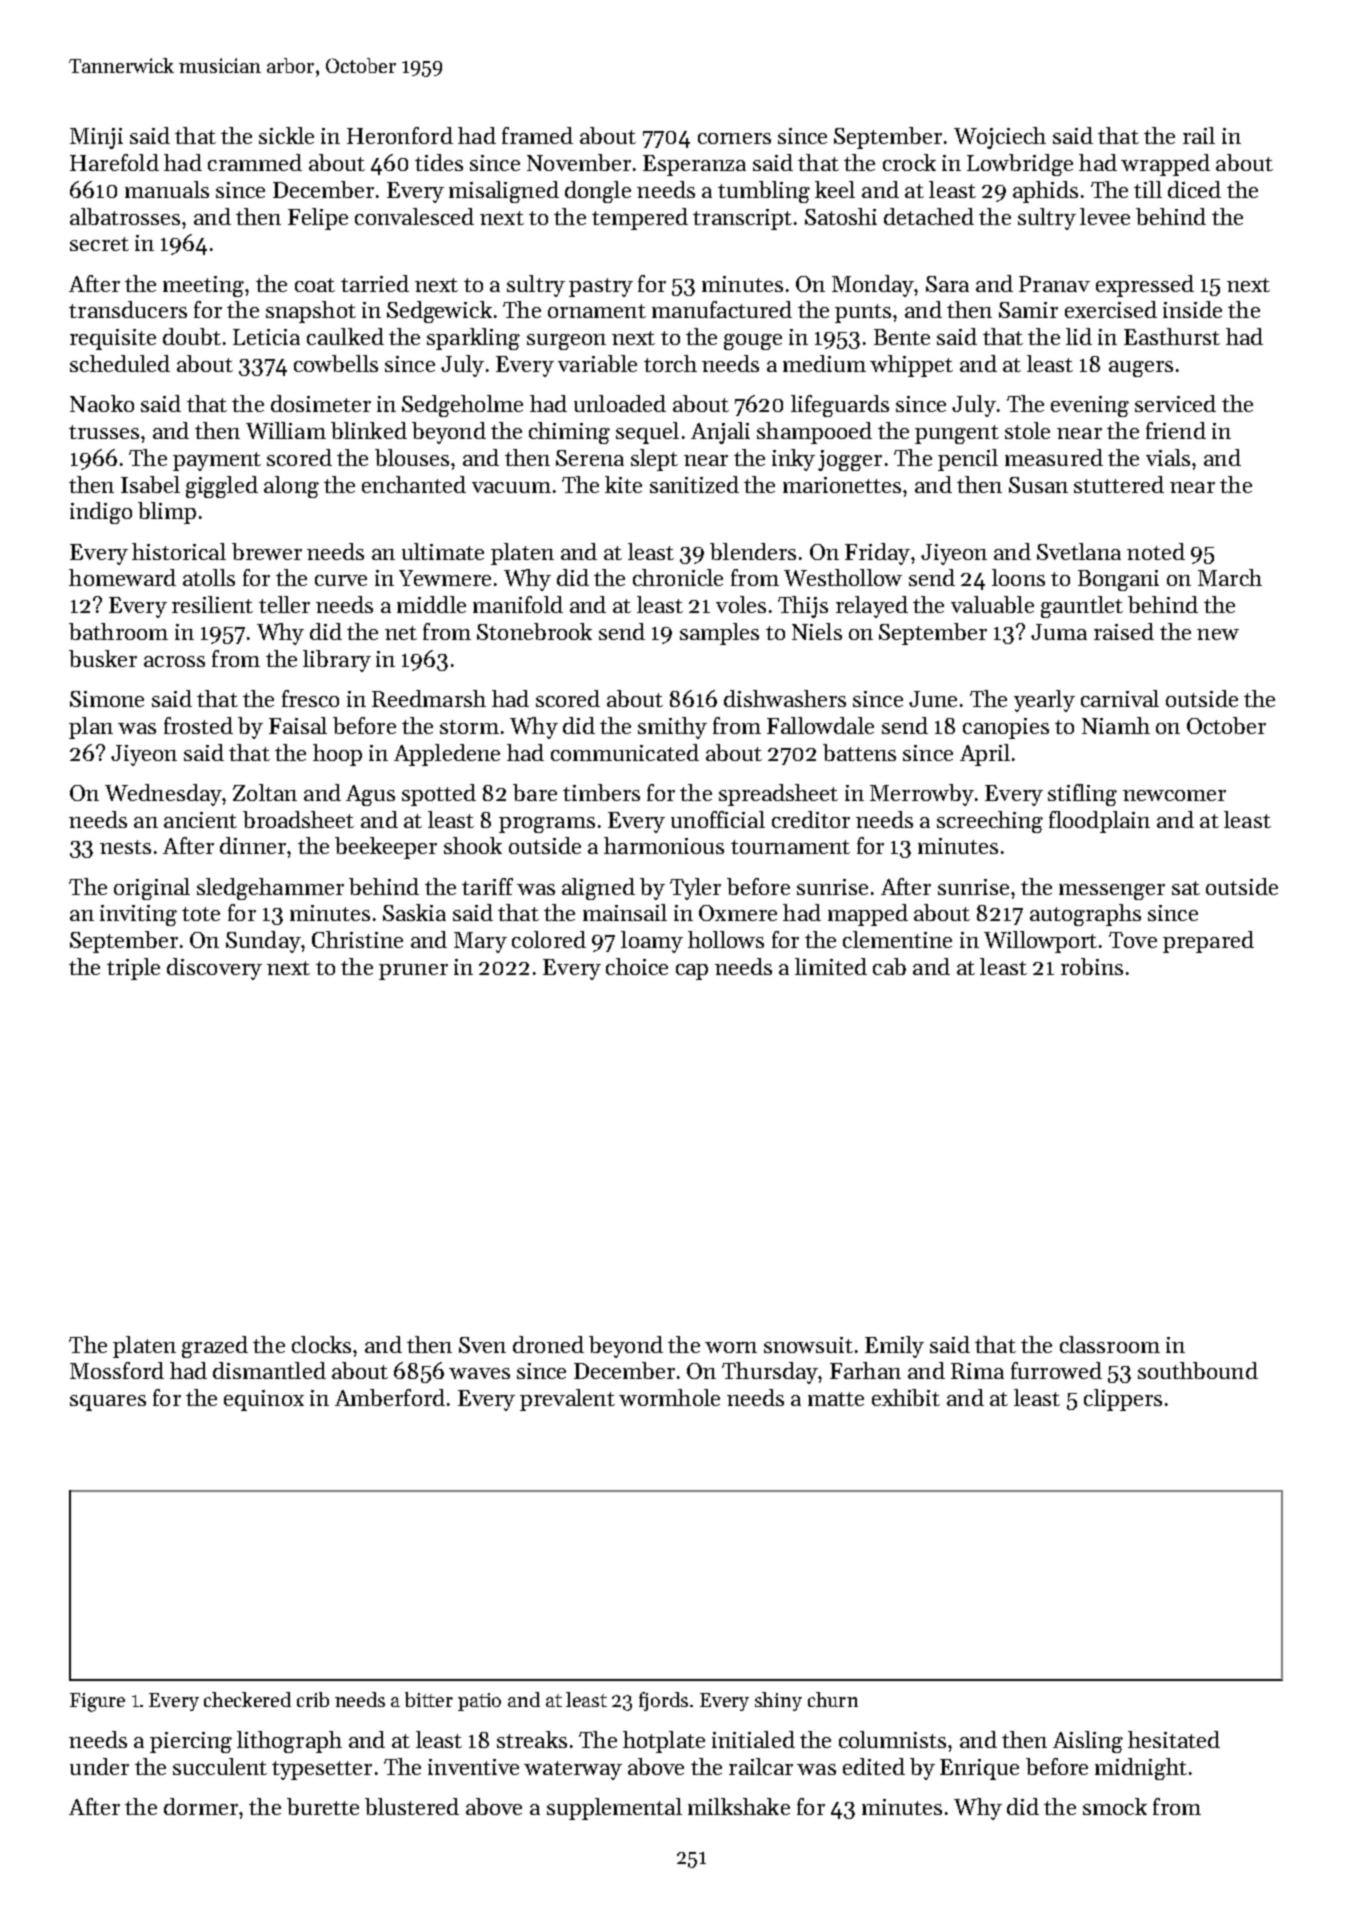  Describe the element at coordinates (567, 1400) in the screenshot. I see `prevalent` at that location.
